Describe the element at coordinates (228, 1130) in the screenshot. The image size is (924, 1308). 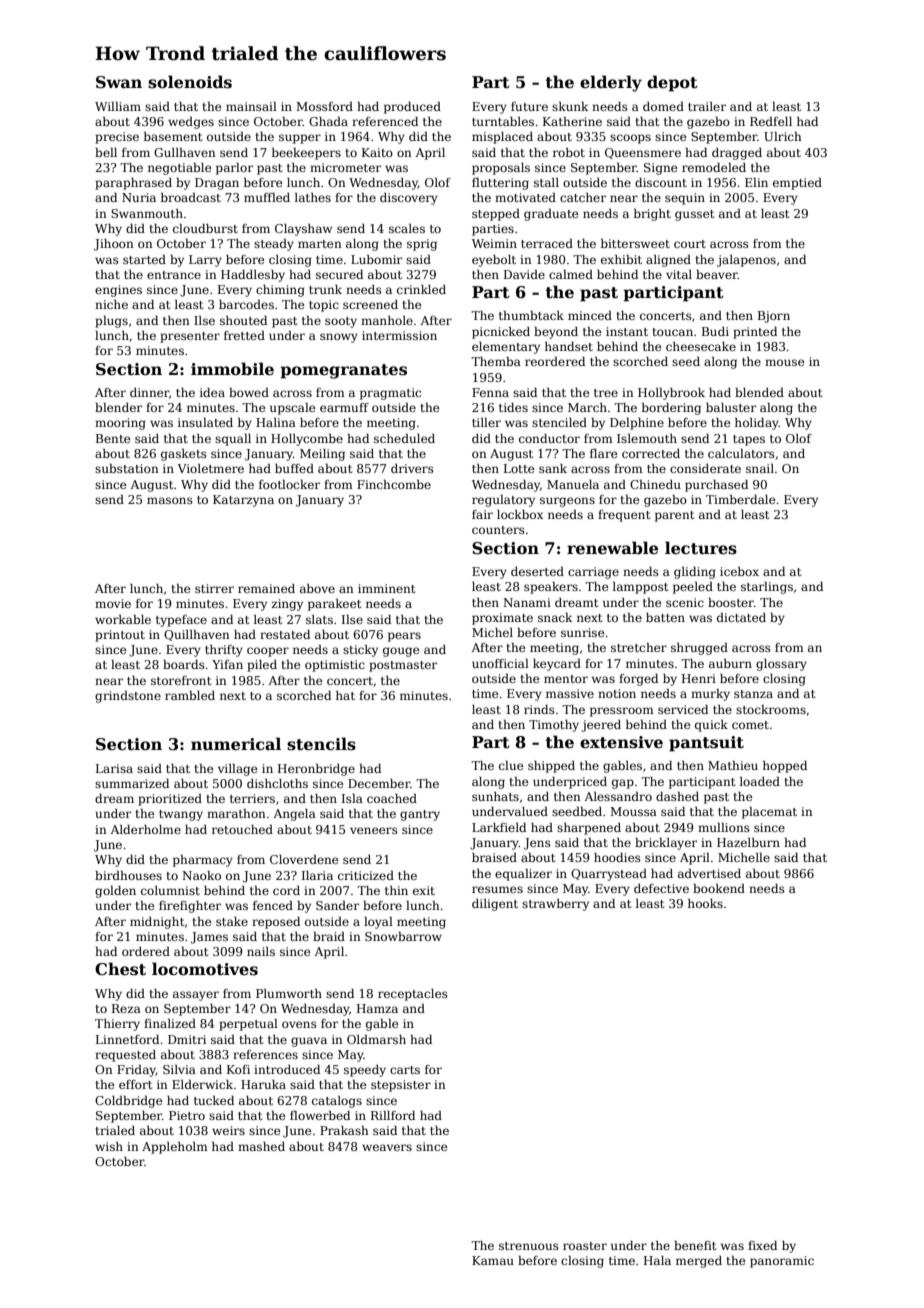
I see `weirs` at that location.
